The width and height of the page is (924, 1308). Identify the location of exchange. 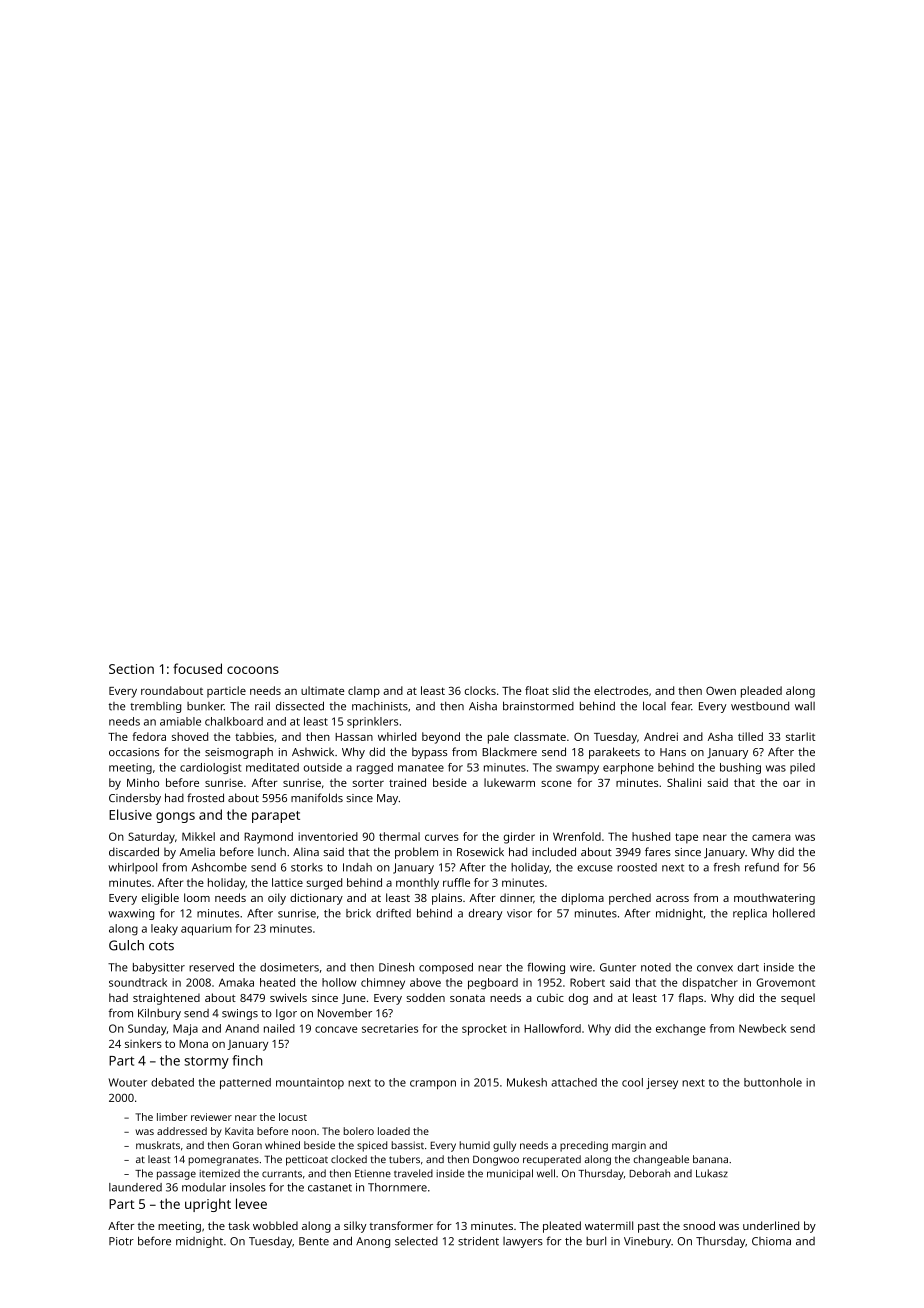
(681, 1030).
